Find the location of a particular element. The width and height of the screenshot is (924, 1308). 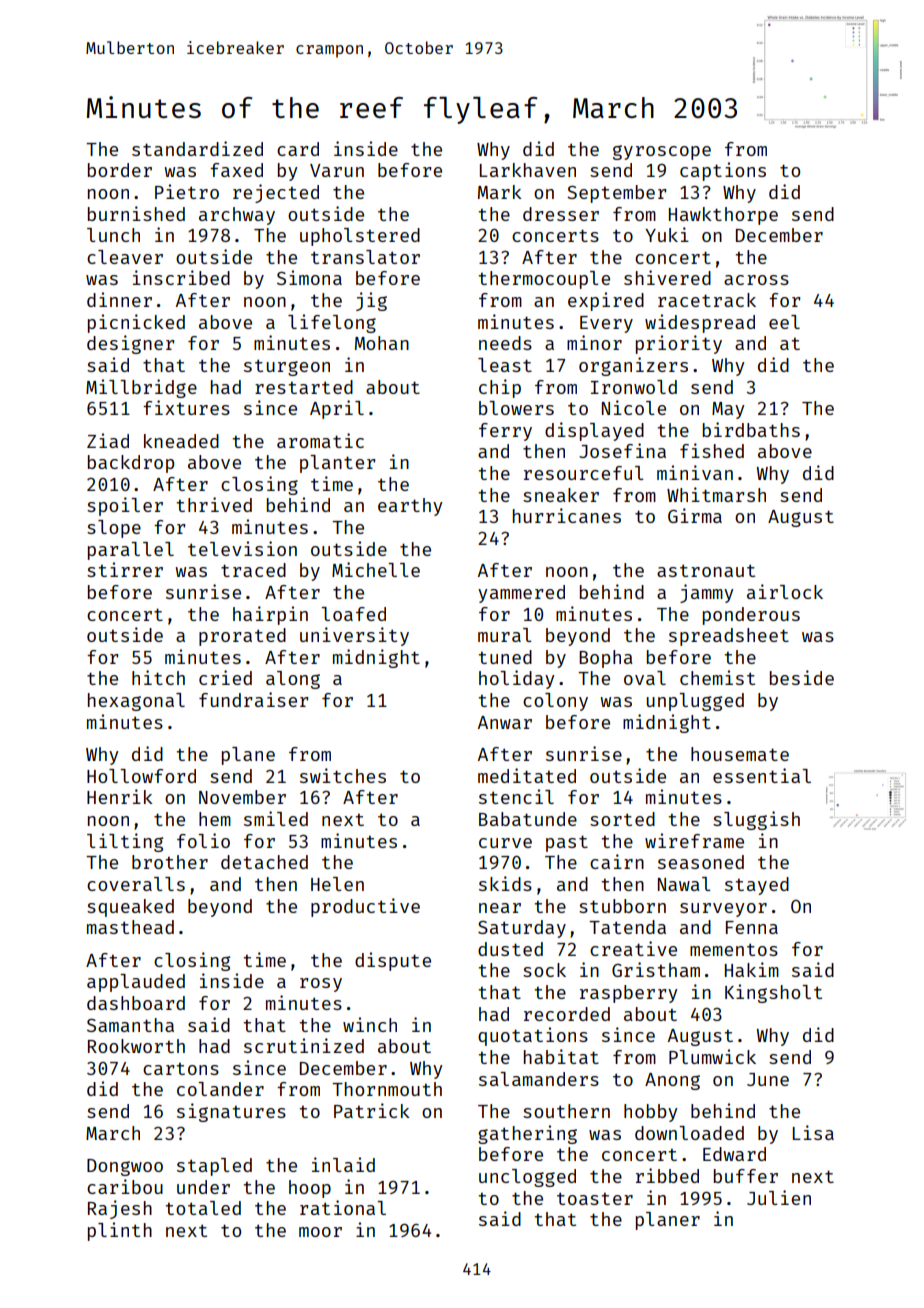

Larkhaven is located at coordinates (528, 170).
